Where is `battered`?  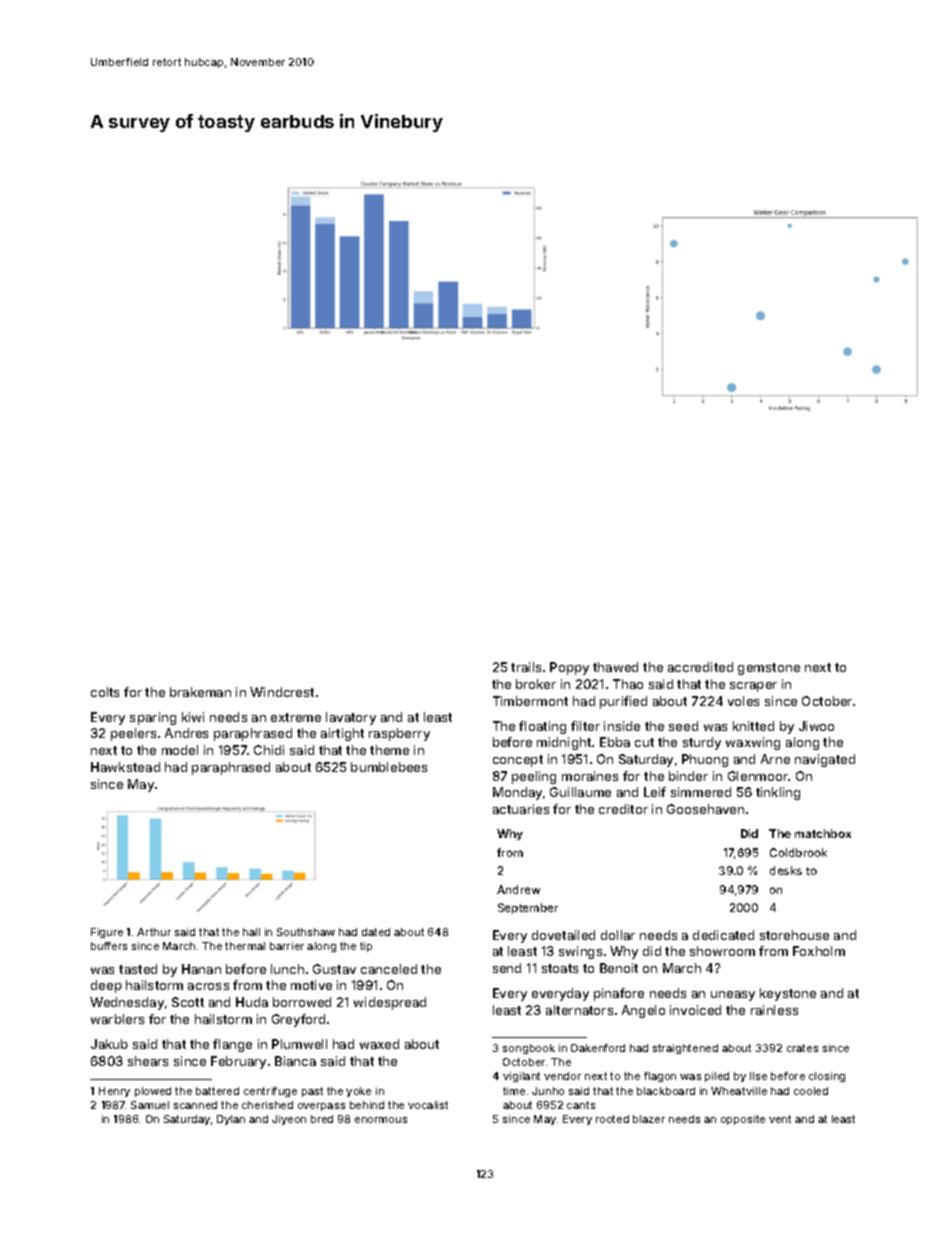
battered is located at coordinates (217, 1091).
